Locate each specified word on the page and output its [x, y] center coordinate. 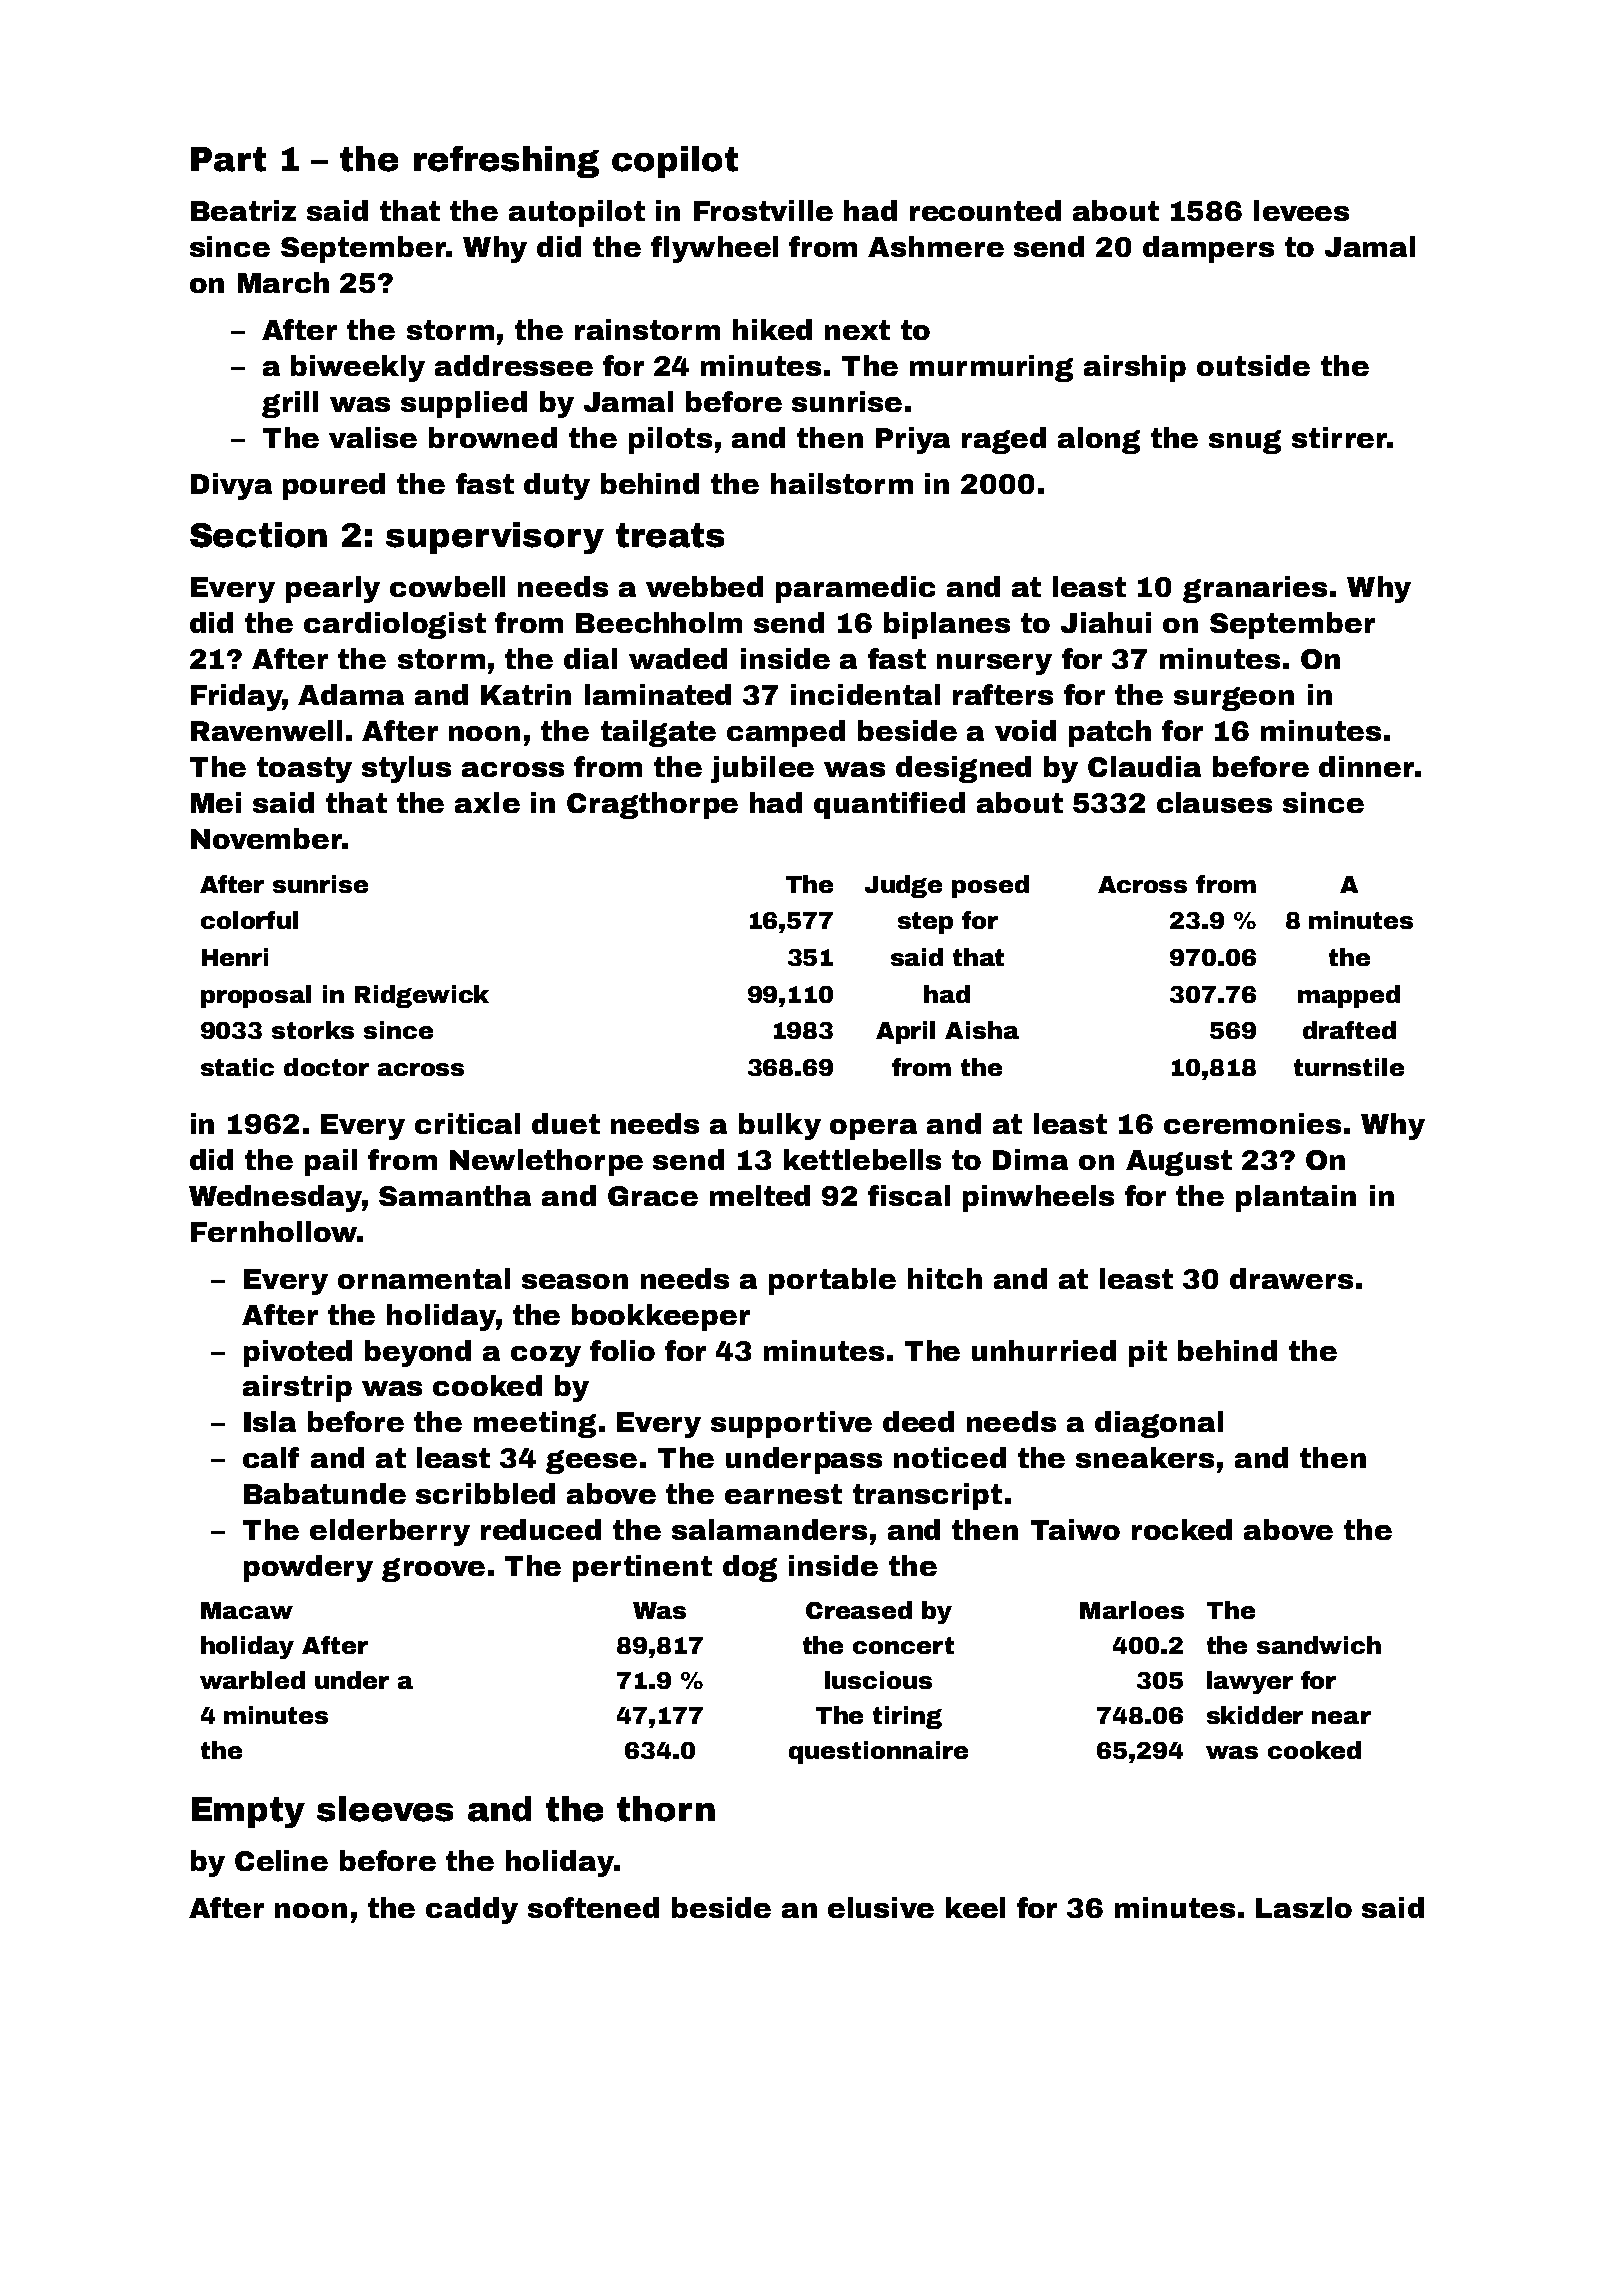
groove [433, 1570]
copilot [675, 162]
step [925, 923]
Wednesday [275, 1198]
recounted [985, 210]
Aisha [982, 1030]
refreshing [506, 162]
